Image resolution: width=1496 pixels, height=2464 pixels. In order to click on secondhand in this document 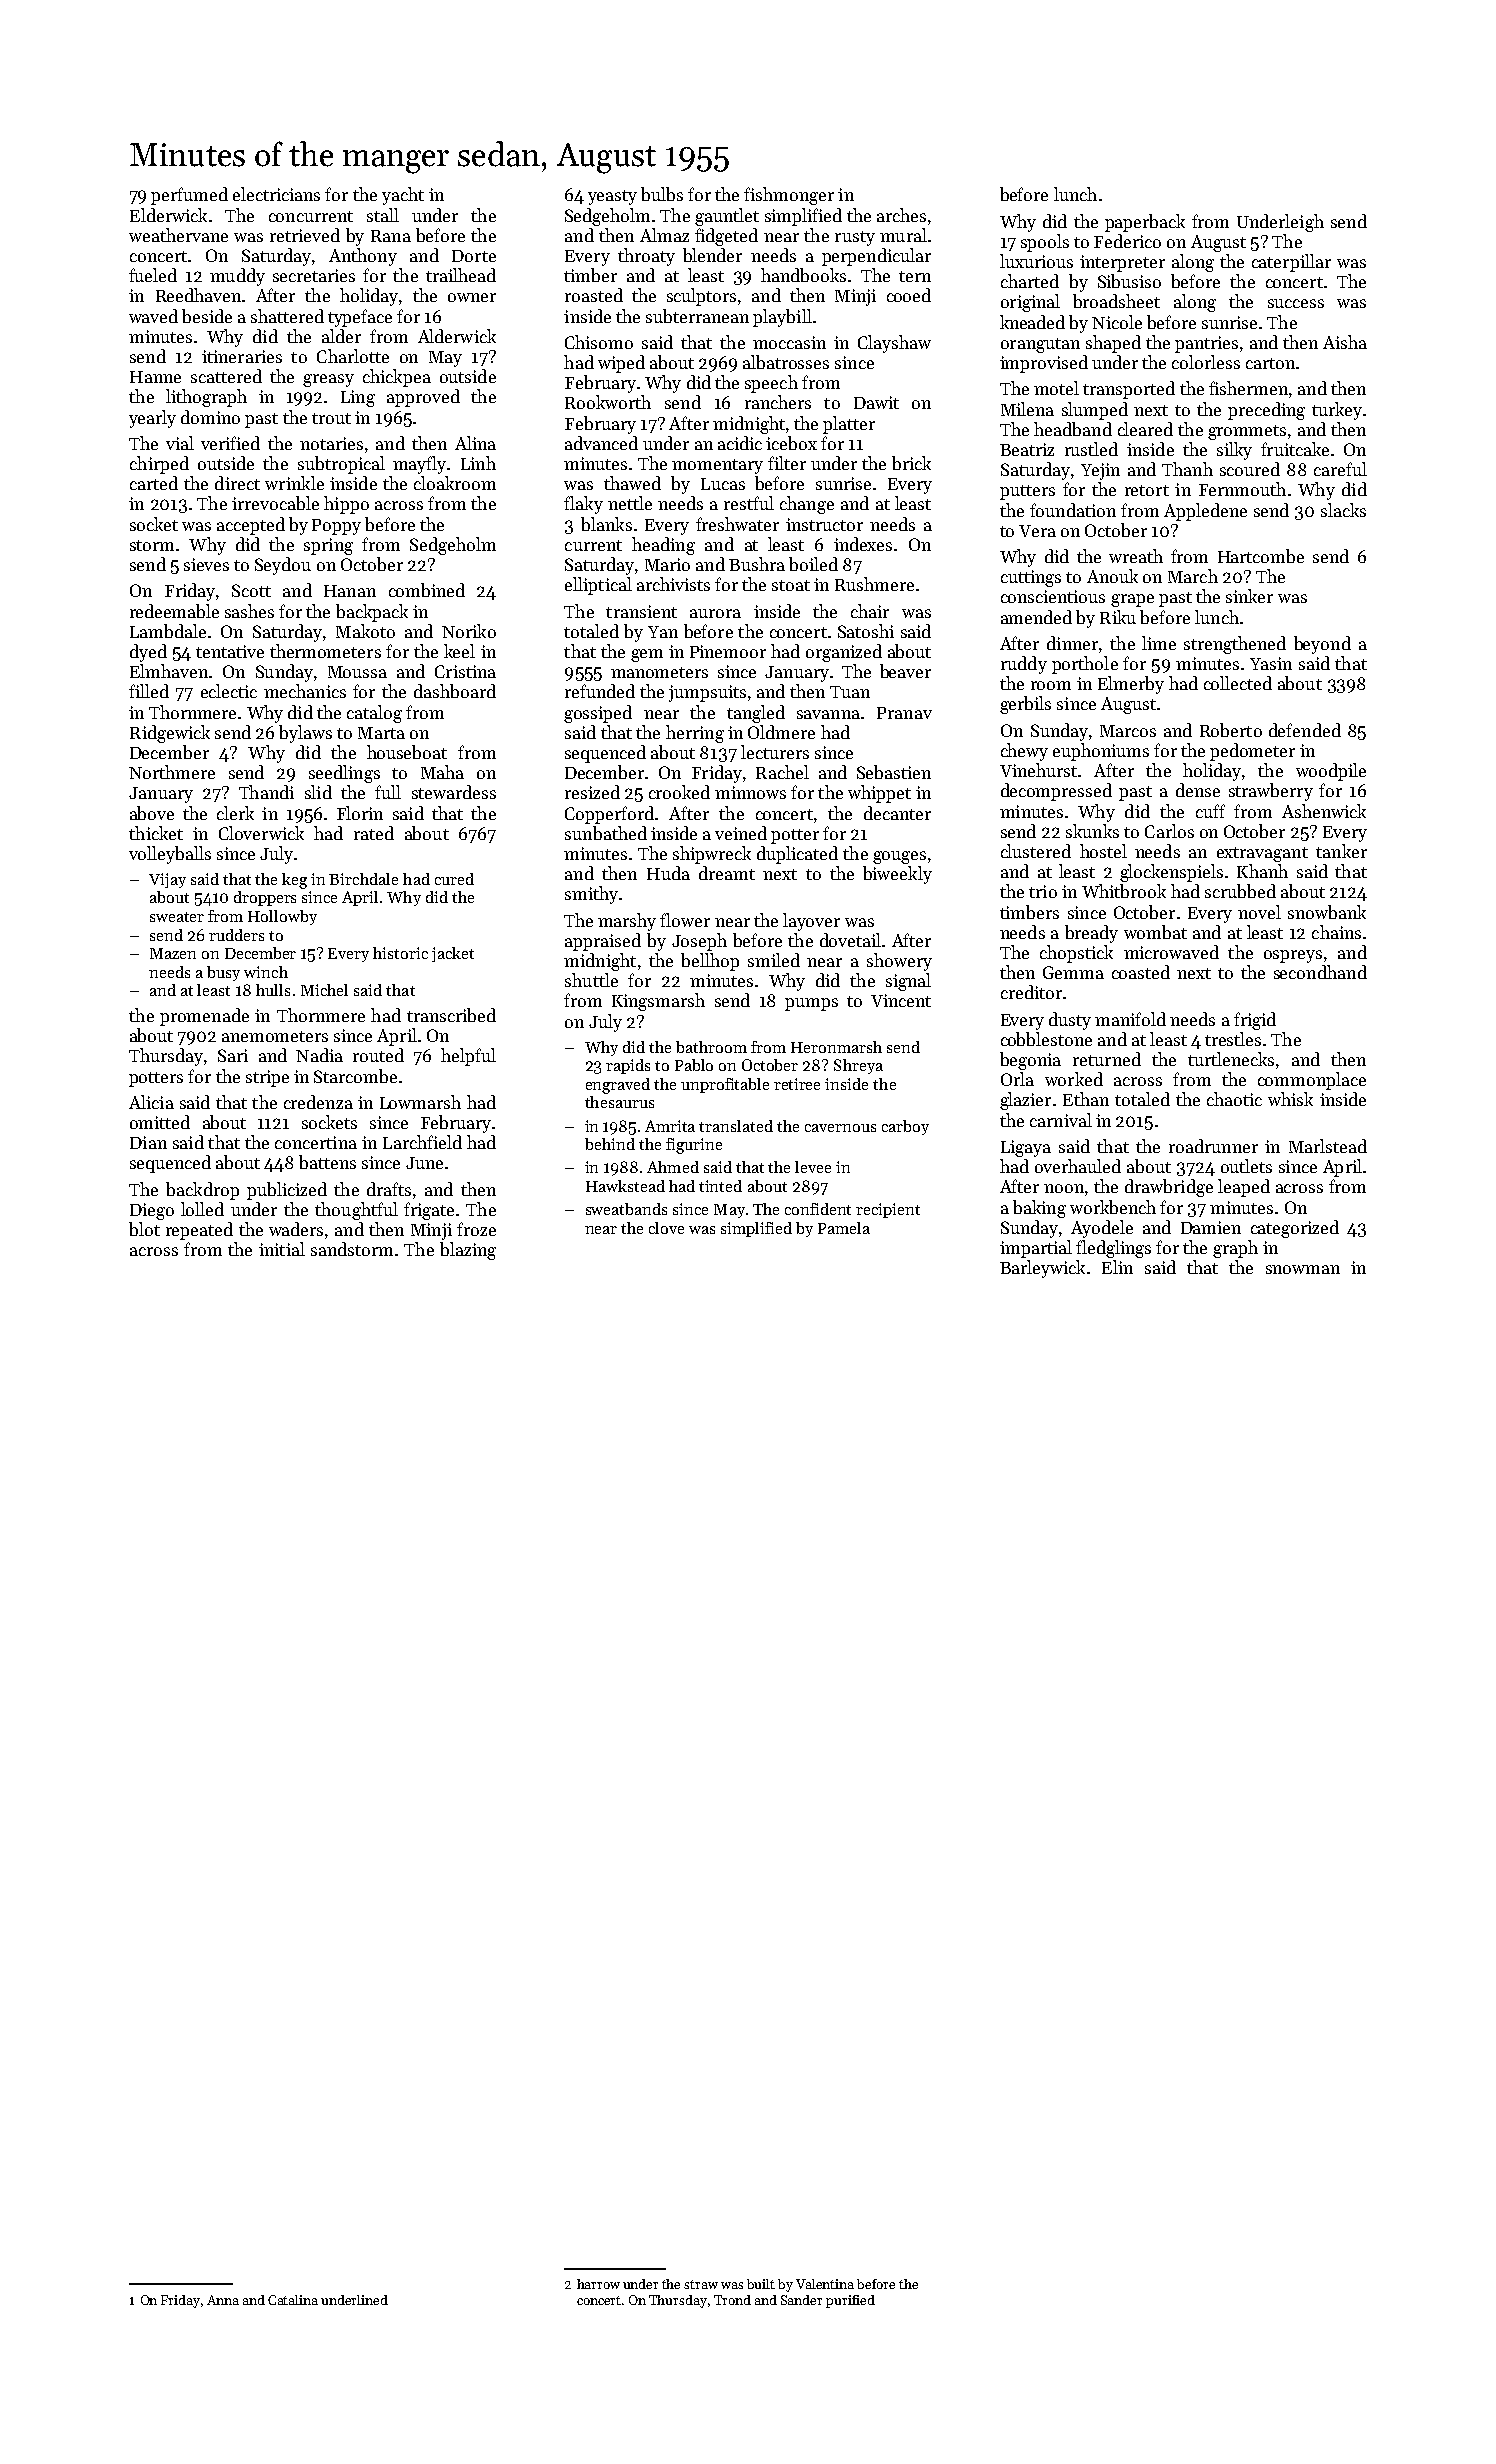, I will do `click(1320, 972)`.
